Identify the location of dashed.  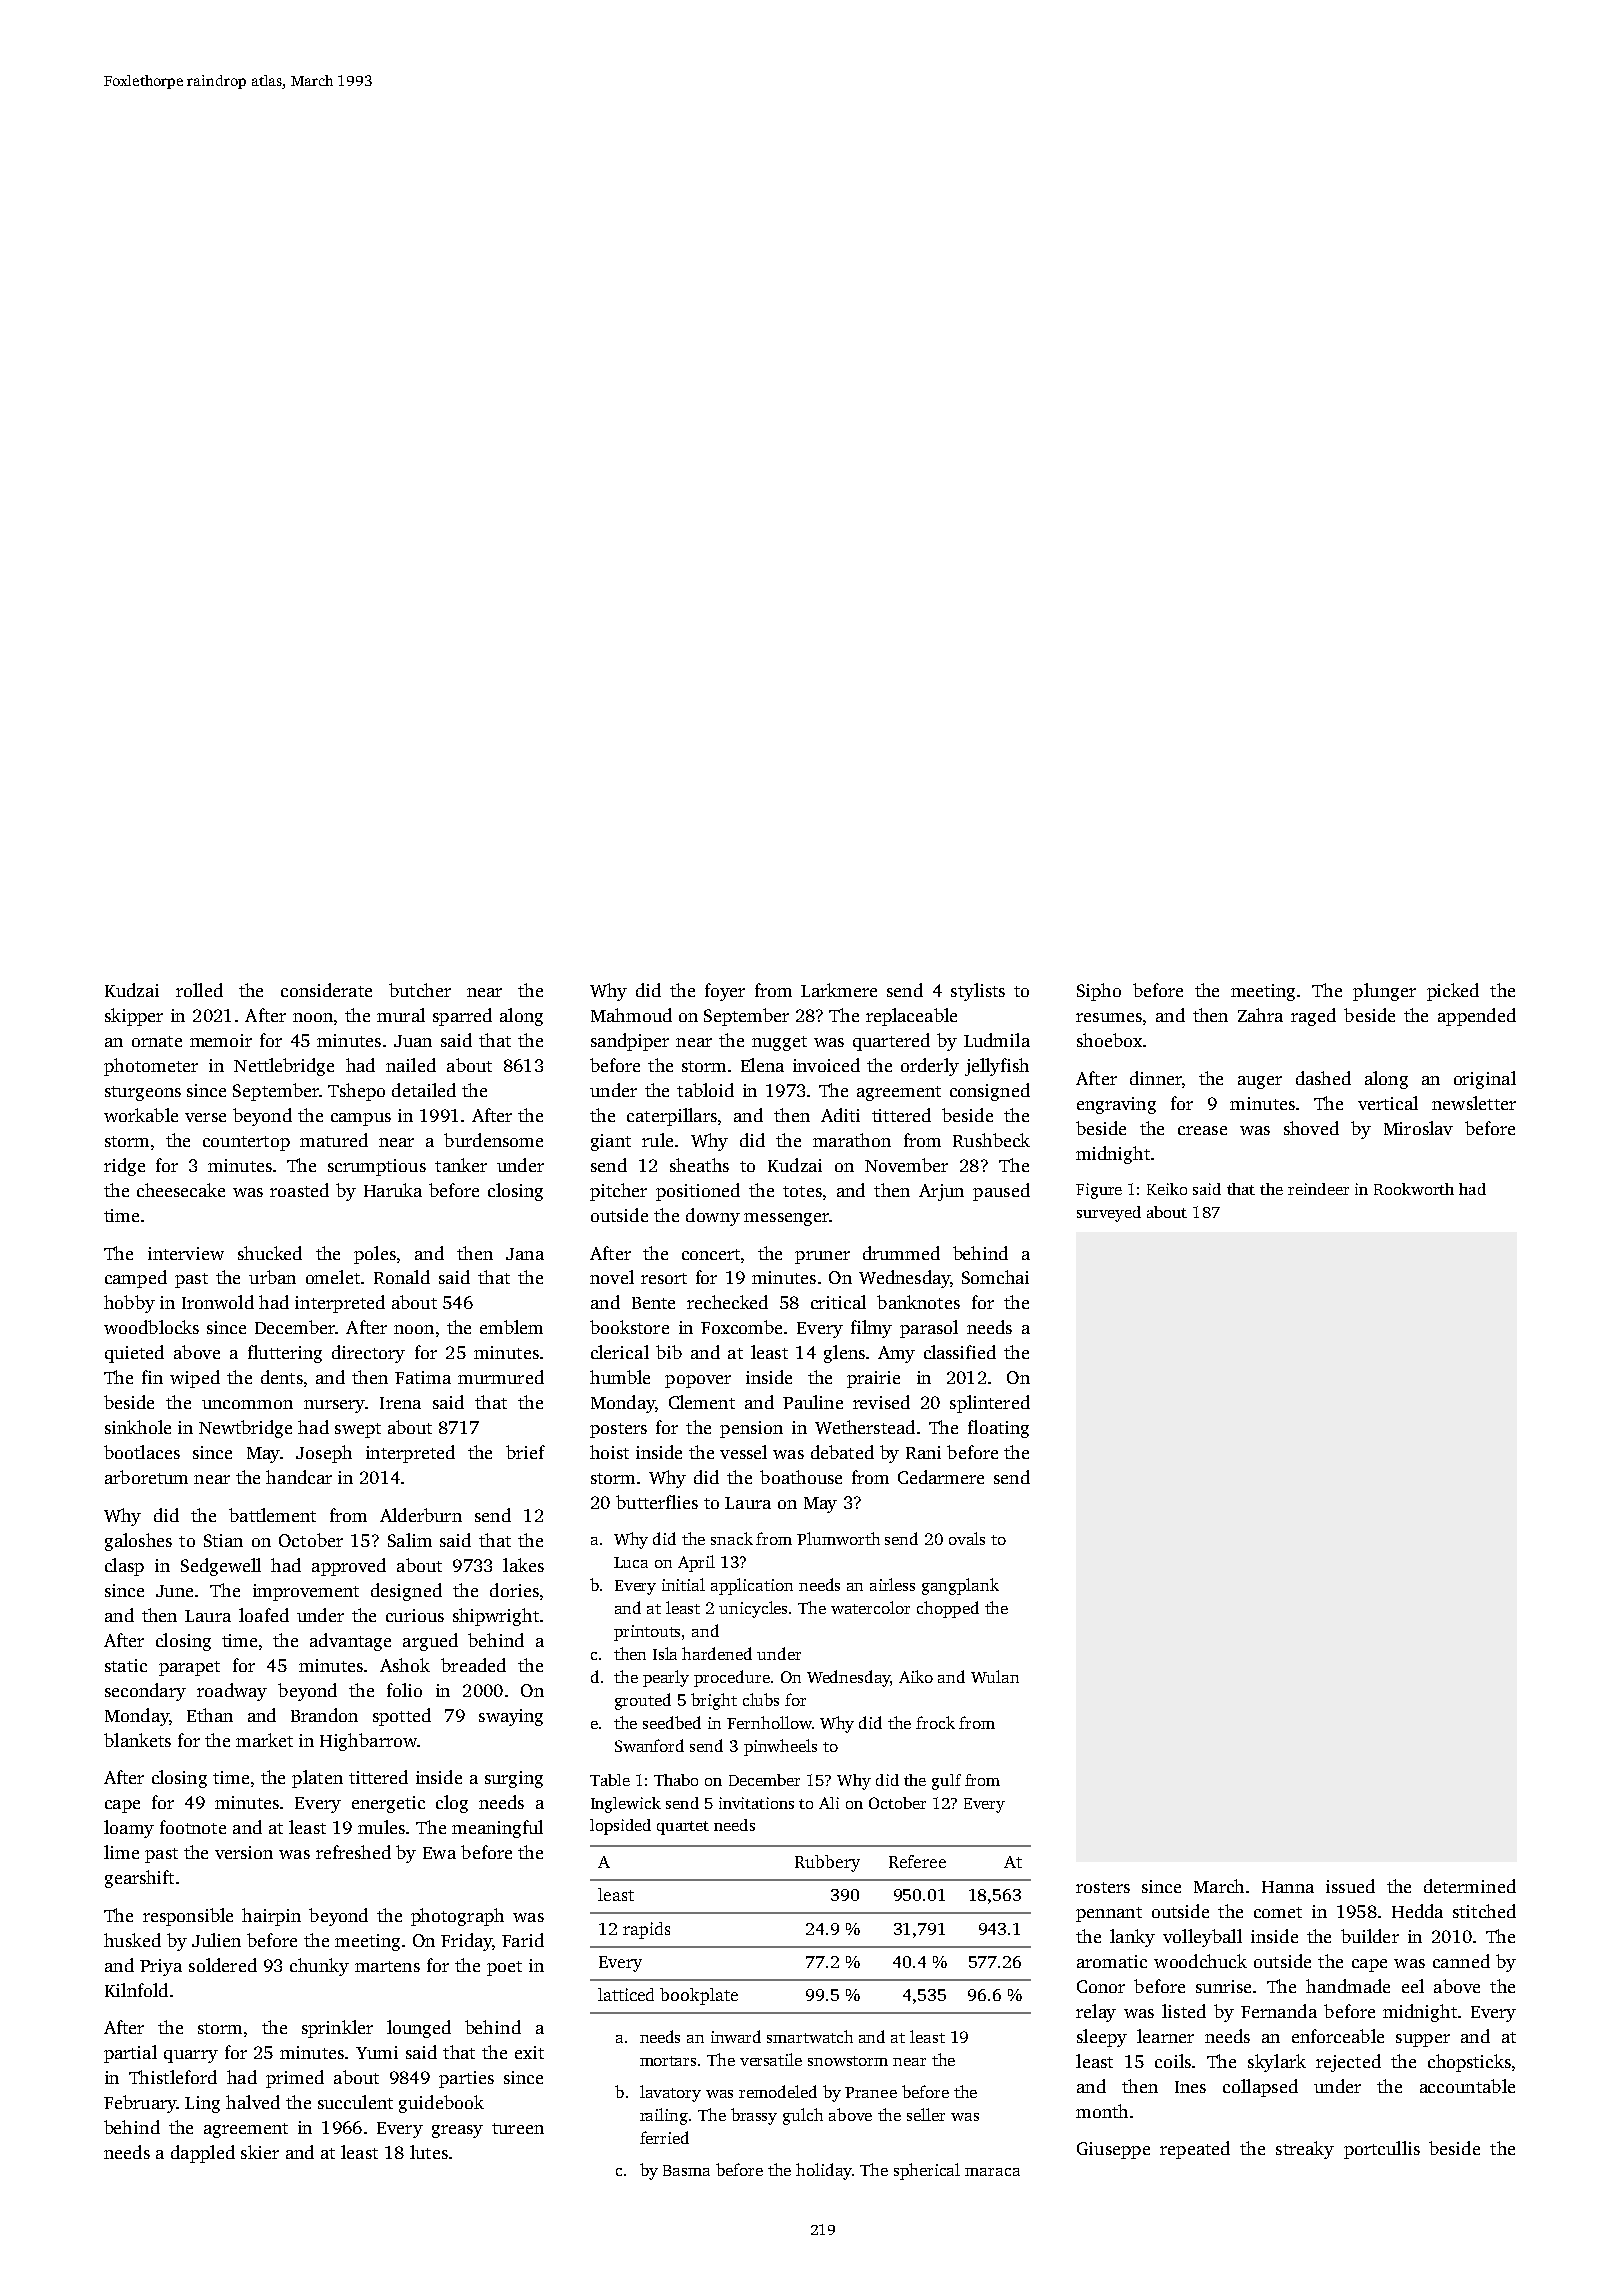
(1323, 1078).
